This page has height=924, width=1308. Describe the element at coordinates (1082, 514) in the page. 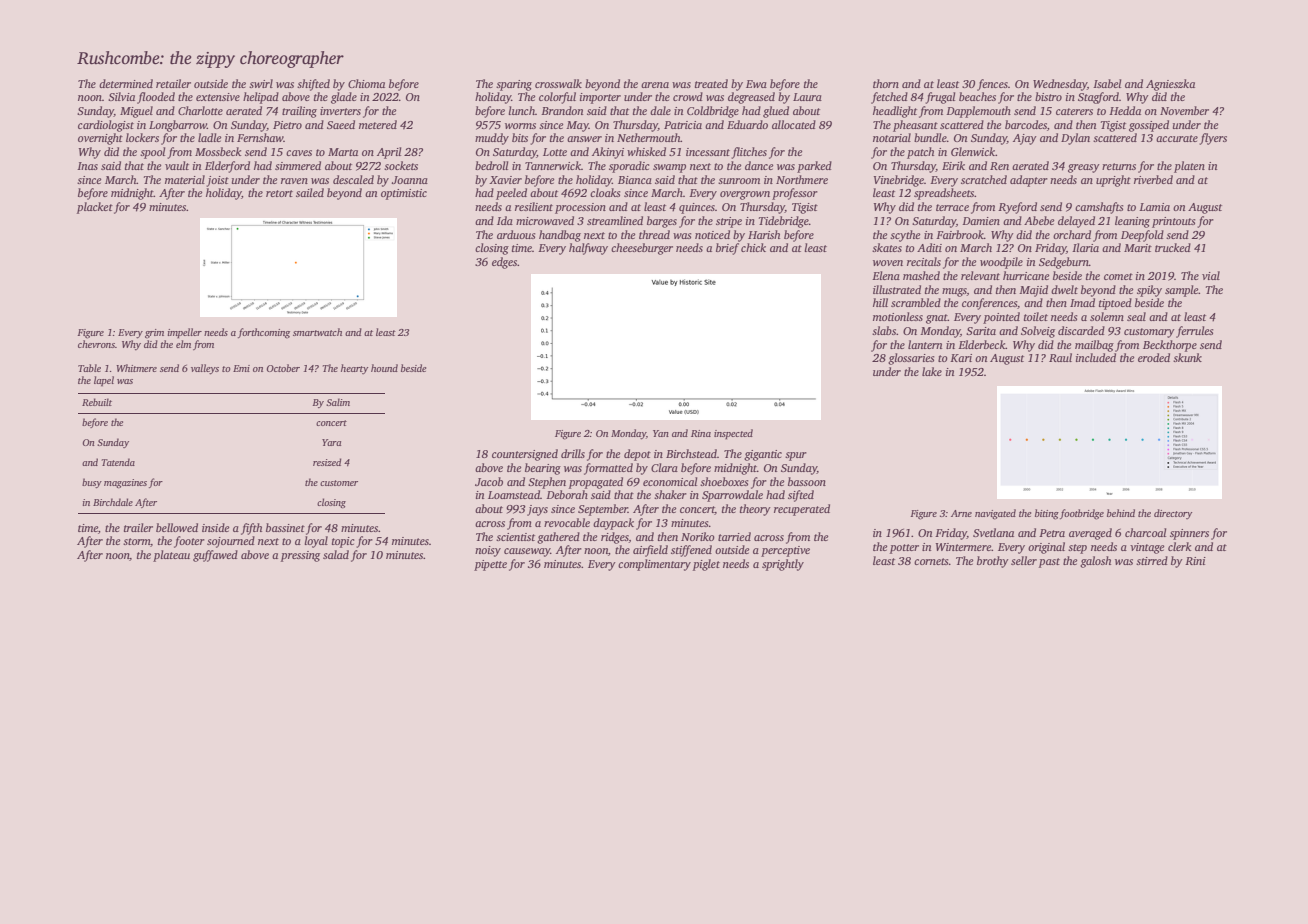

I see `footbridge` at that location.
